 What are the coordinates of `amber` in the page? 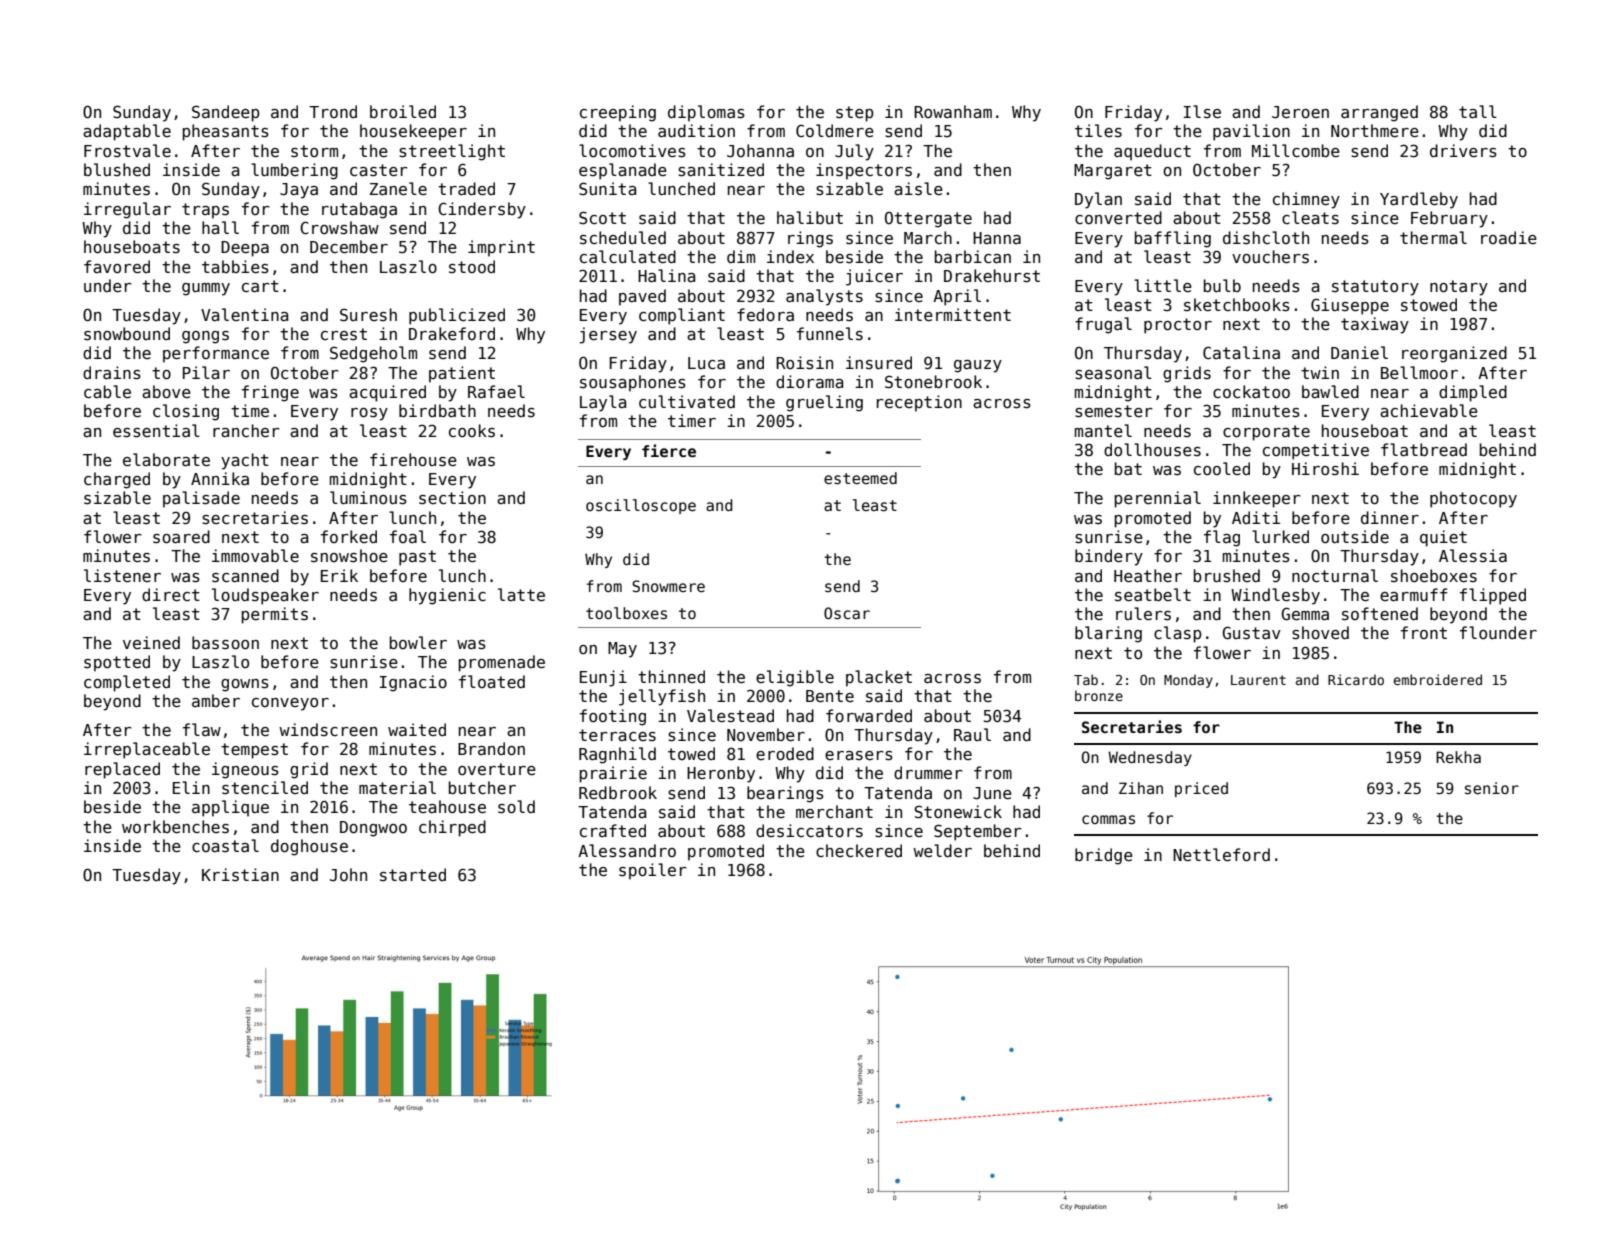 It's located at (216, 700).
